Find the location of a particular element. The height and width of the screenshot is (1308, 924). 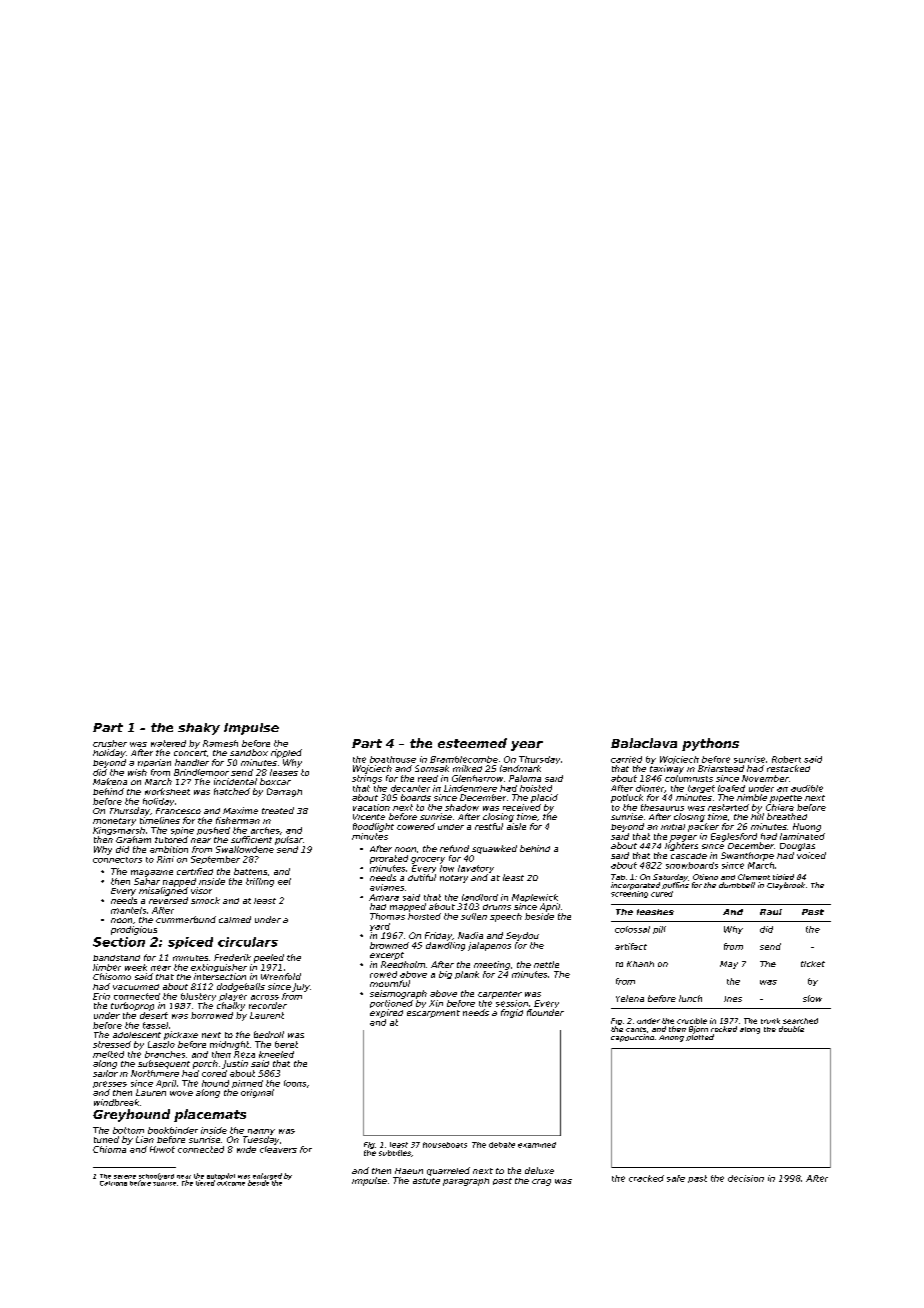

pythons is located at coordinates (710, 744).
